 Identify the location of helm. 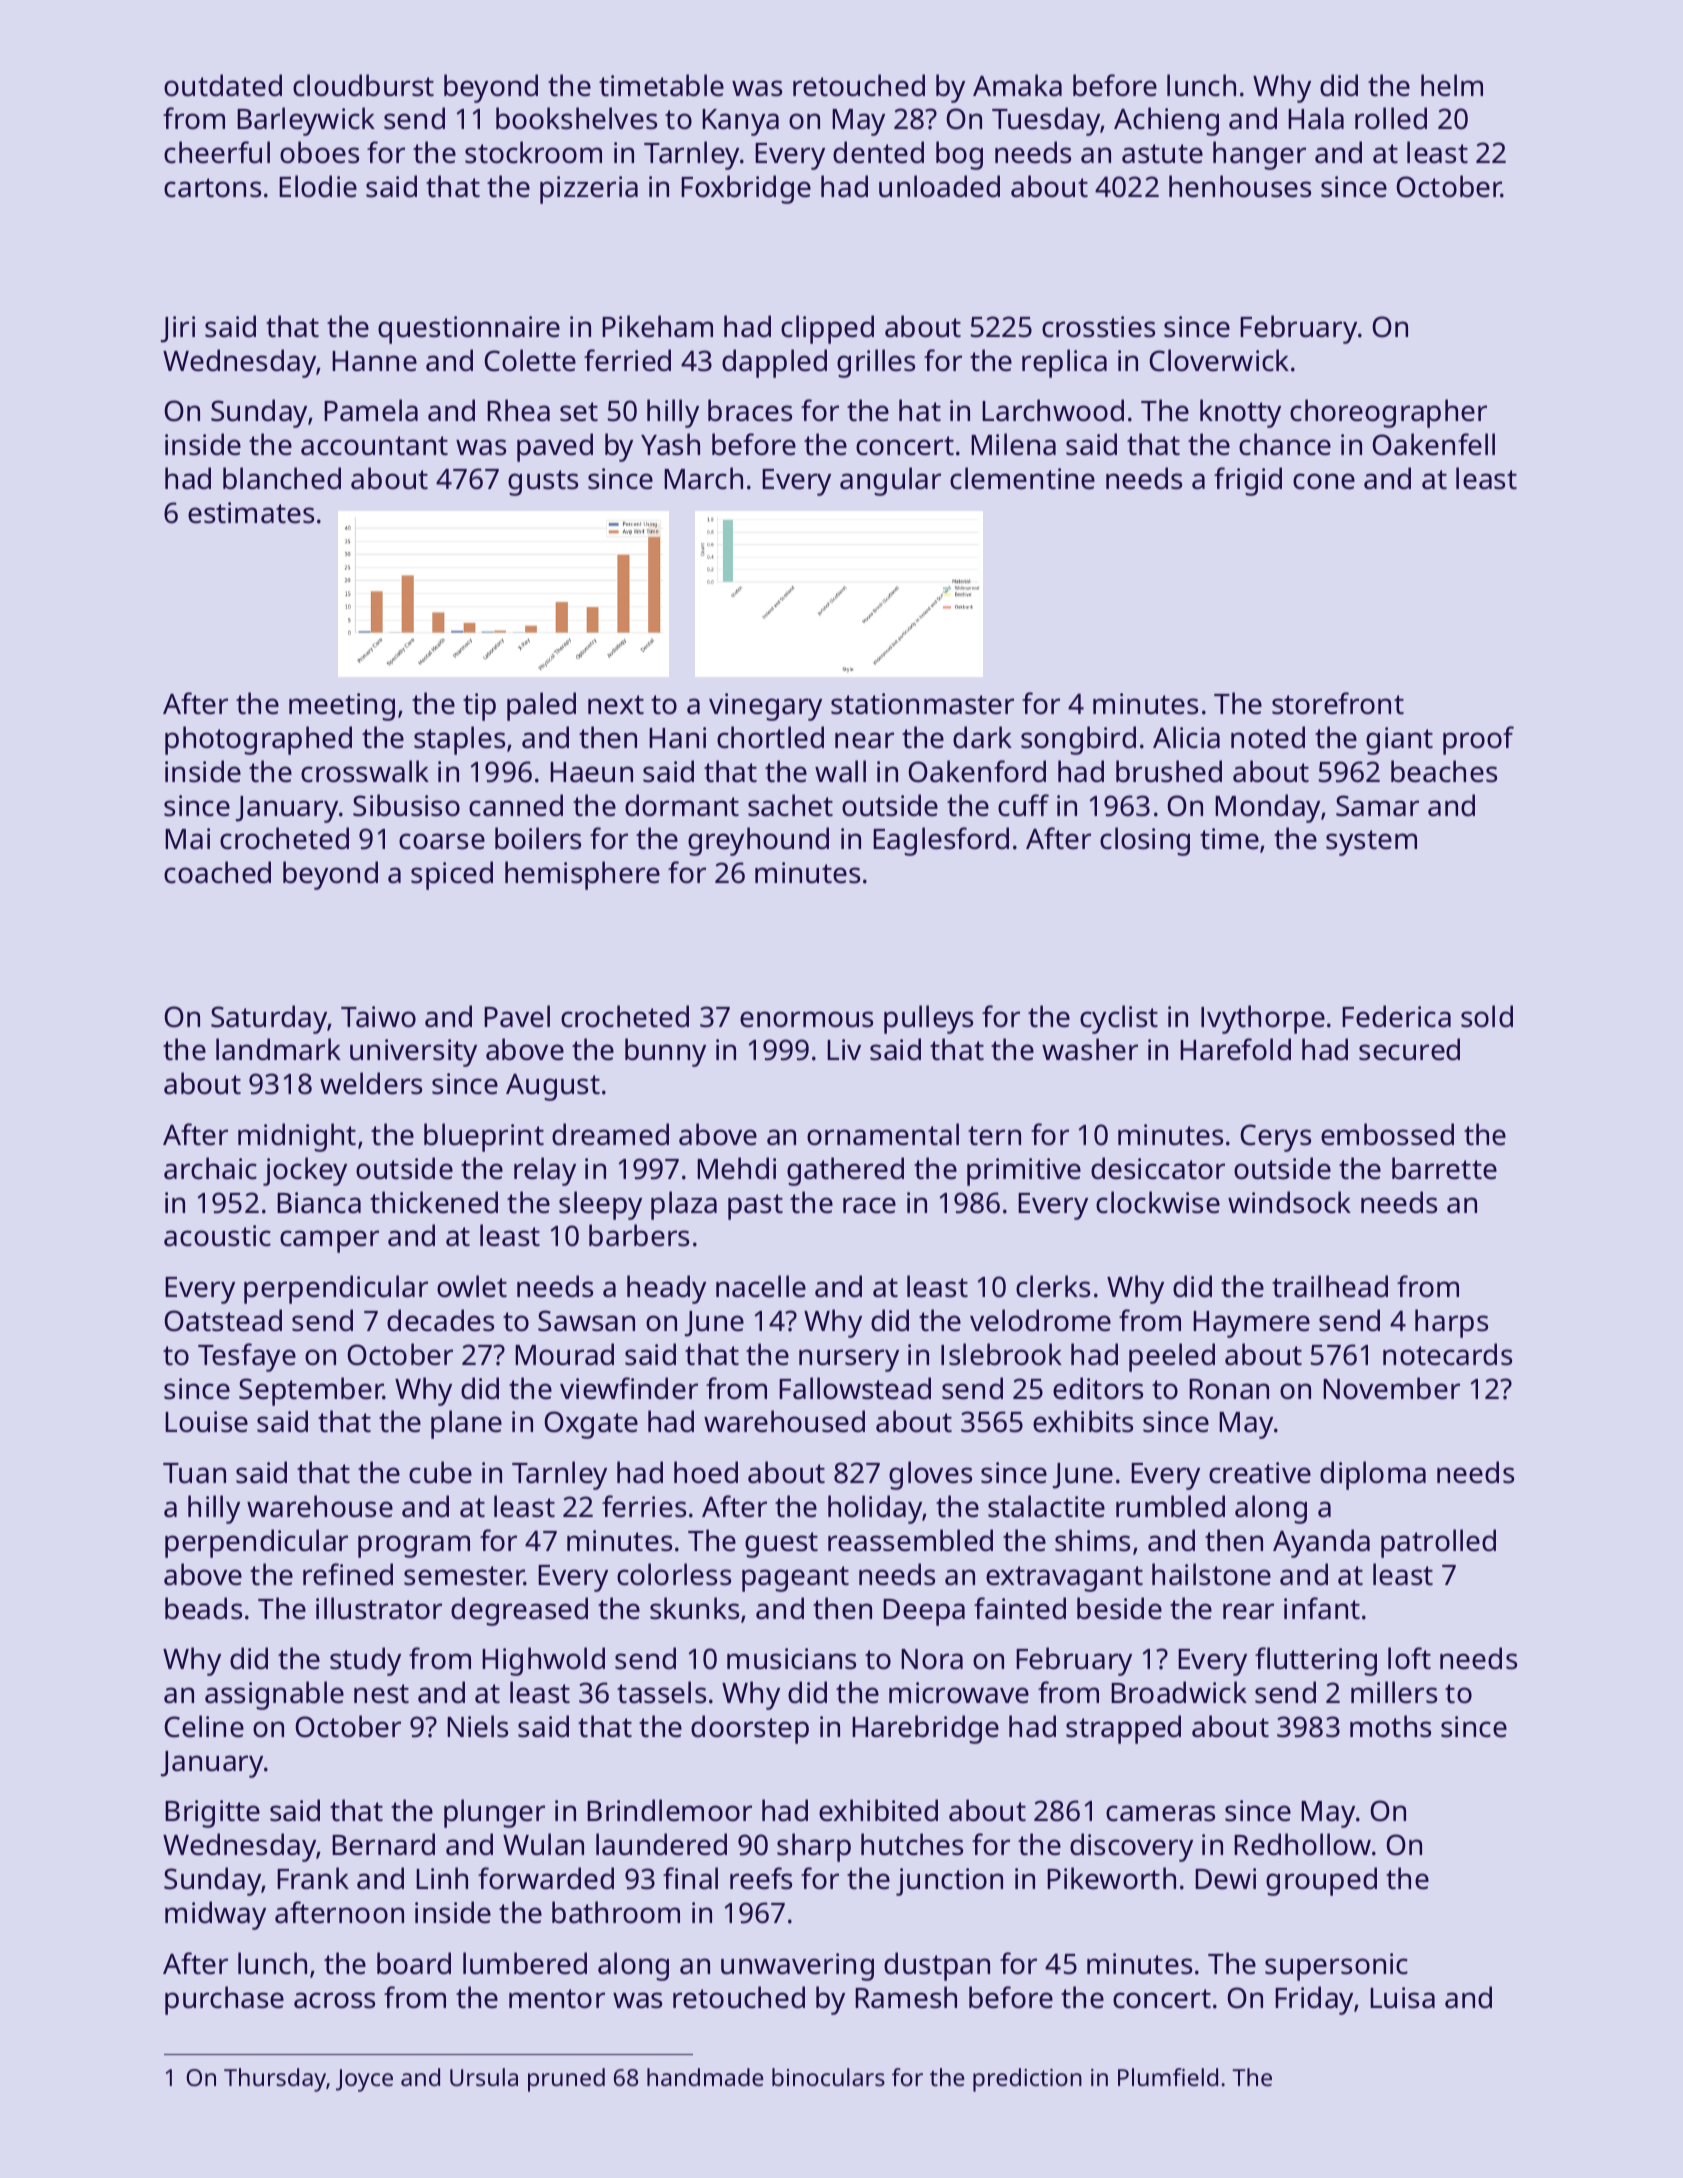
(1452, 85).
